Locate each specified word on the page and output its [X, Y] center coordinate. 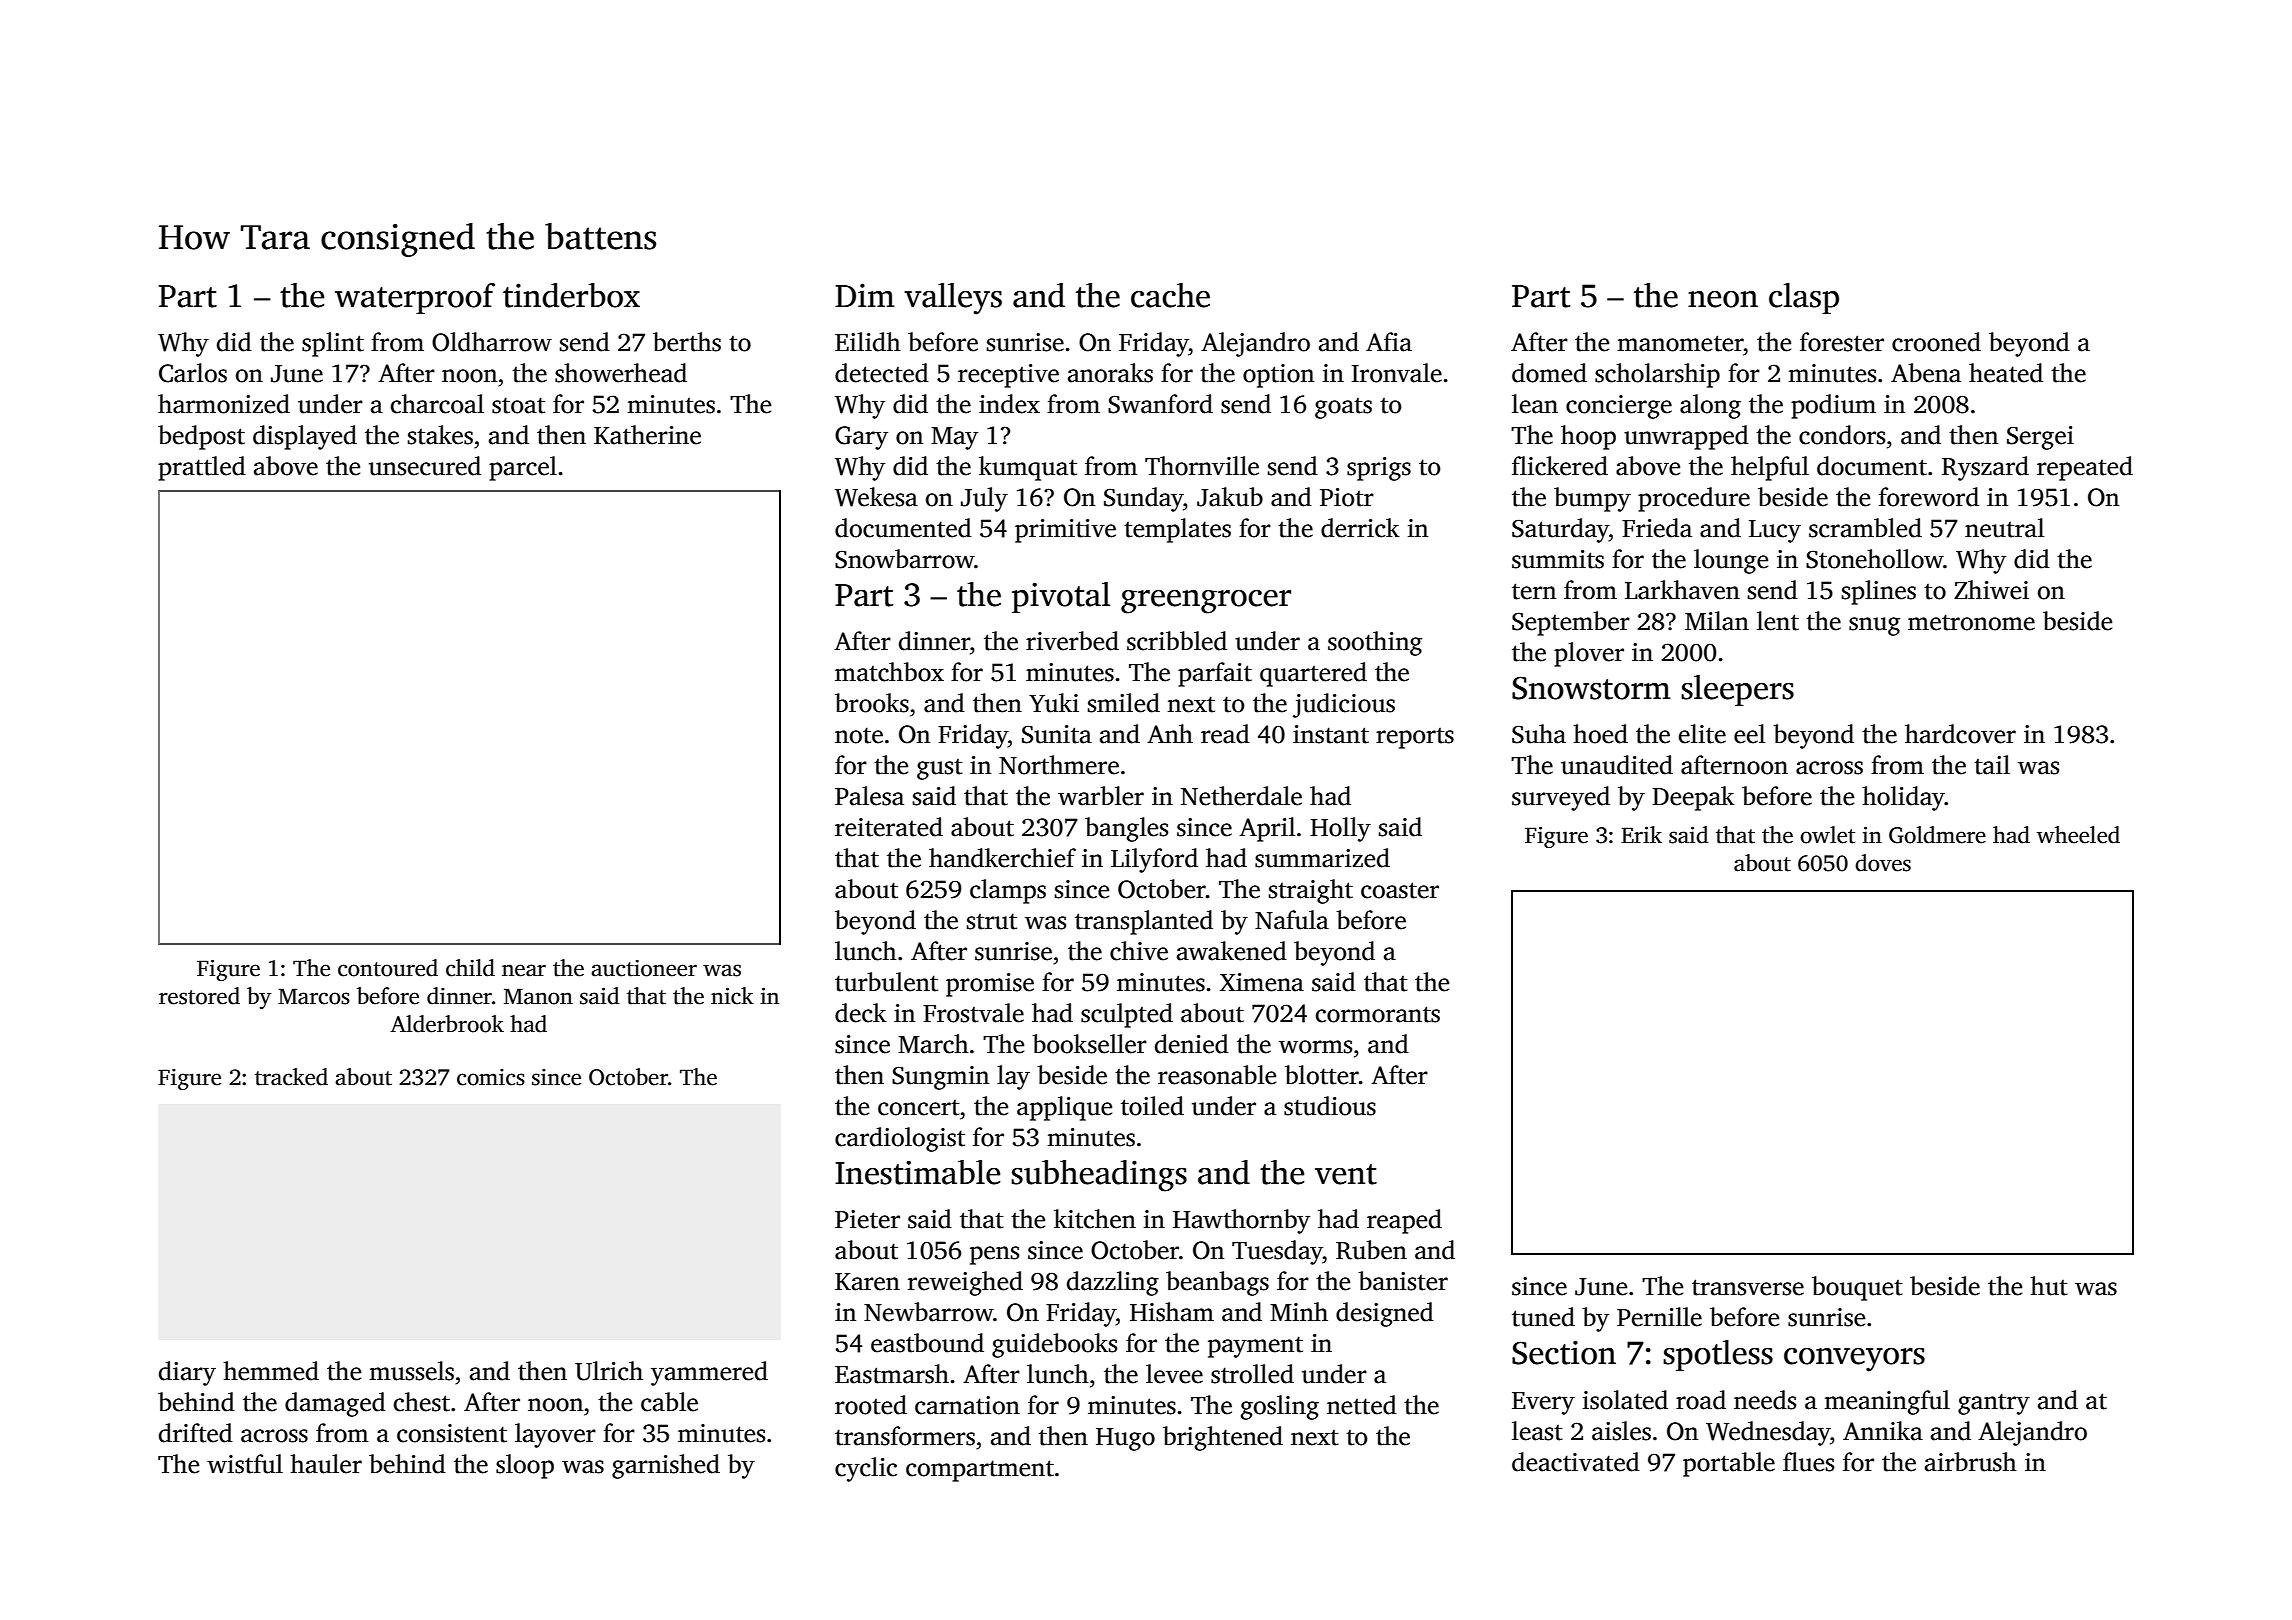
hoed [1600, 734]
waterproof [415, 298]
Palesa [869, 796]
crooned [1936, 342]
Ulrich [609, 1371]
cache [1170, 295]
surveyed [1561, 798]
